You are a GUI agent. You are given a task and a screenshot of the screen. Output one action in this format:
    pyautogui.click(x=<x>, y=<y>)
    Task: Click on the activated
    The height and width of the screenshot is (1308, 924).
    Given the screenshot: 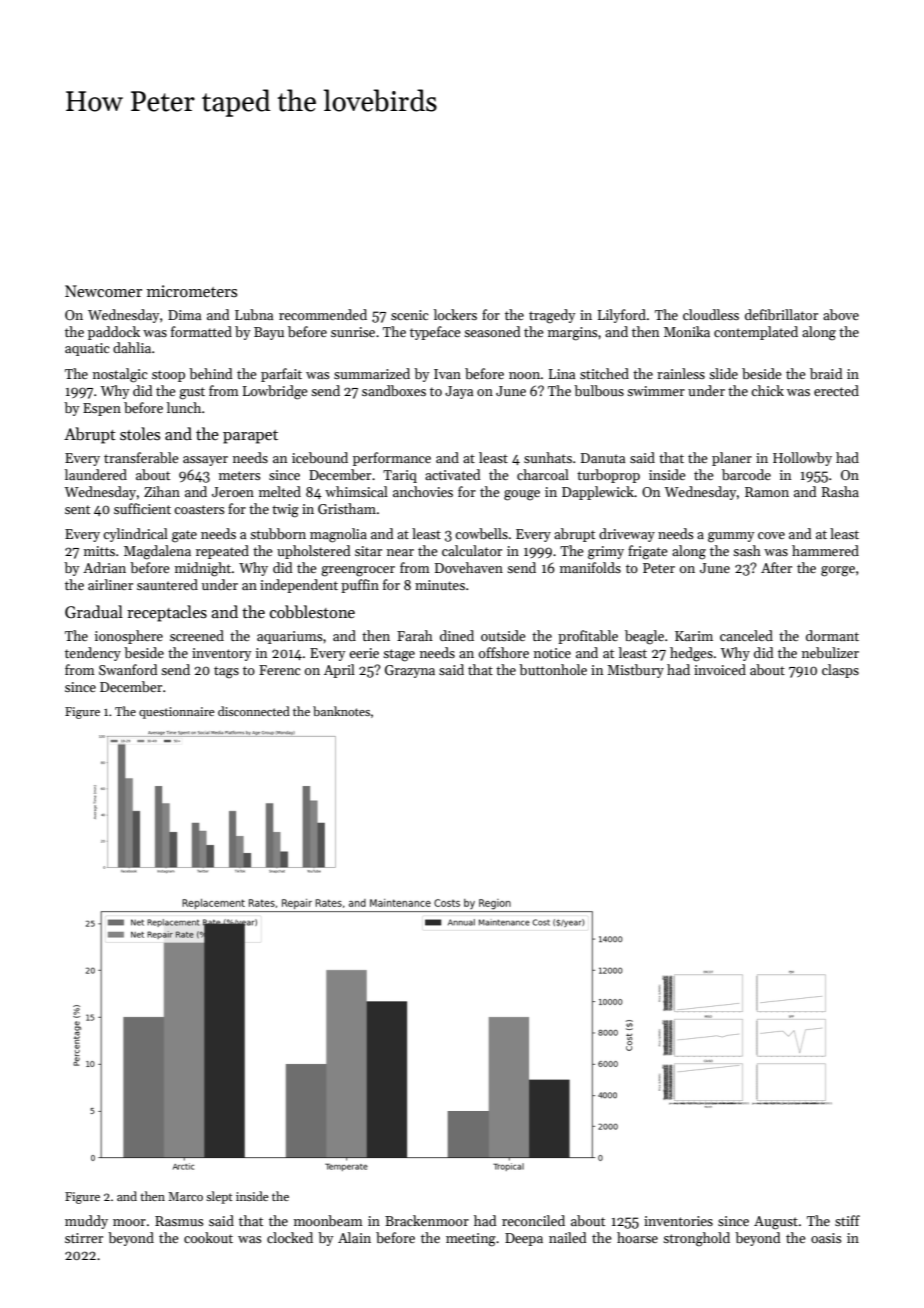 What is the action you would take?
    pyautogui.click(x=453, y=474)
